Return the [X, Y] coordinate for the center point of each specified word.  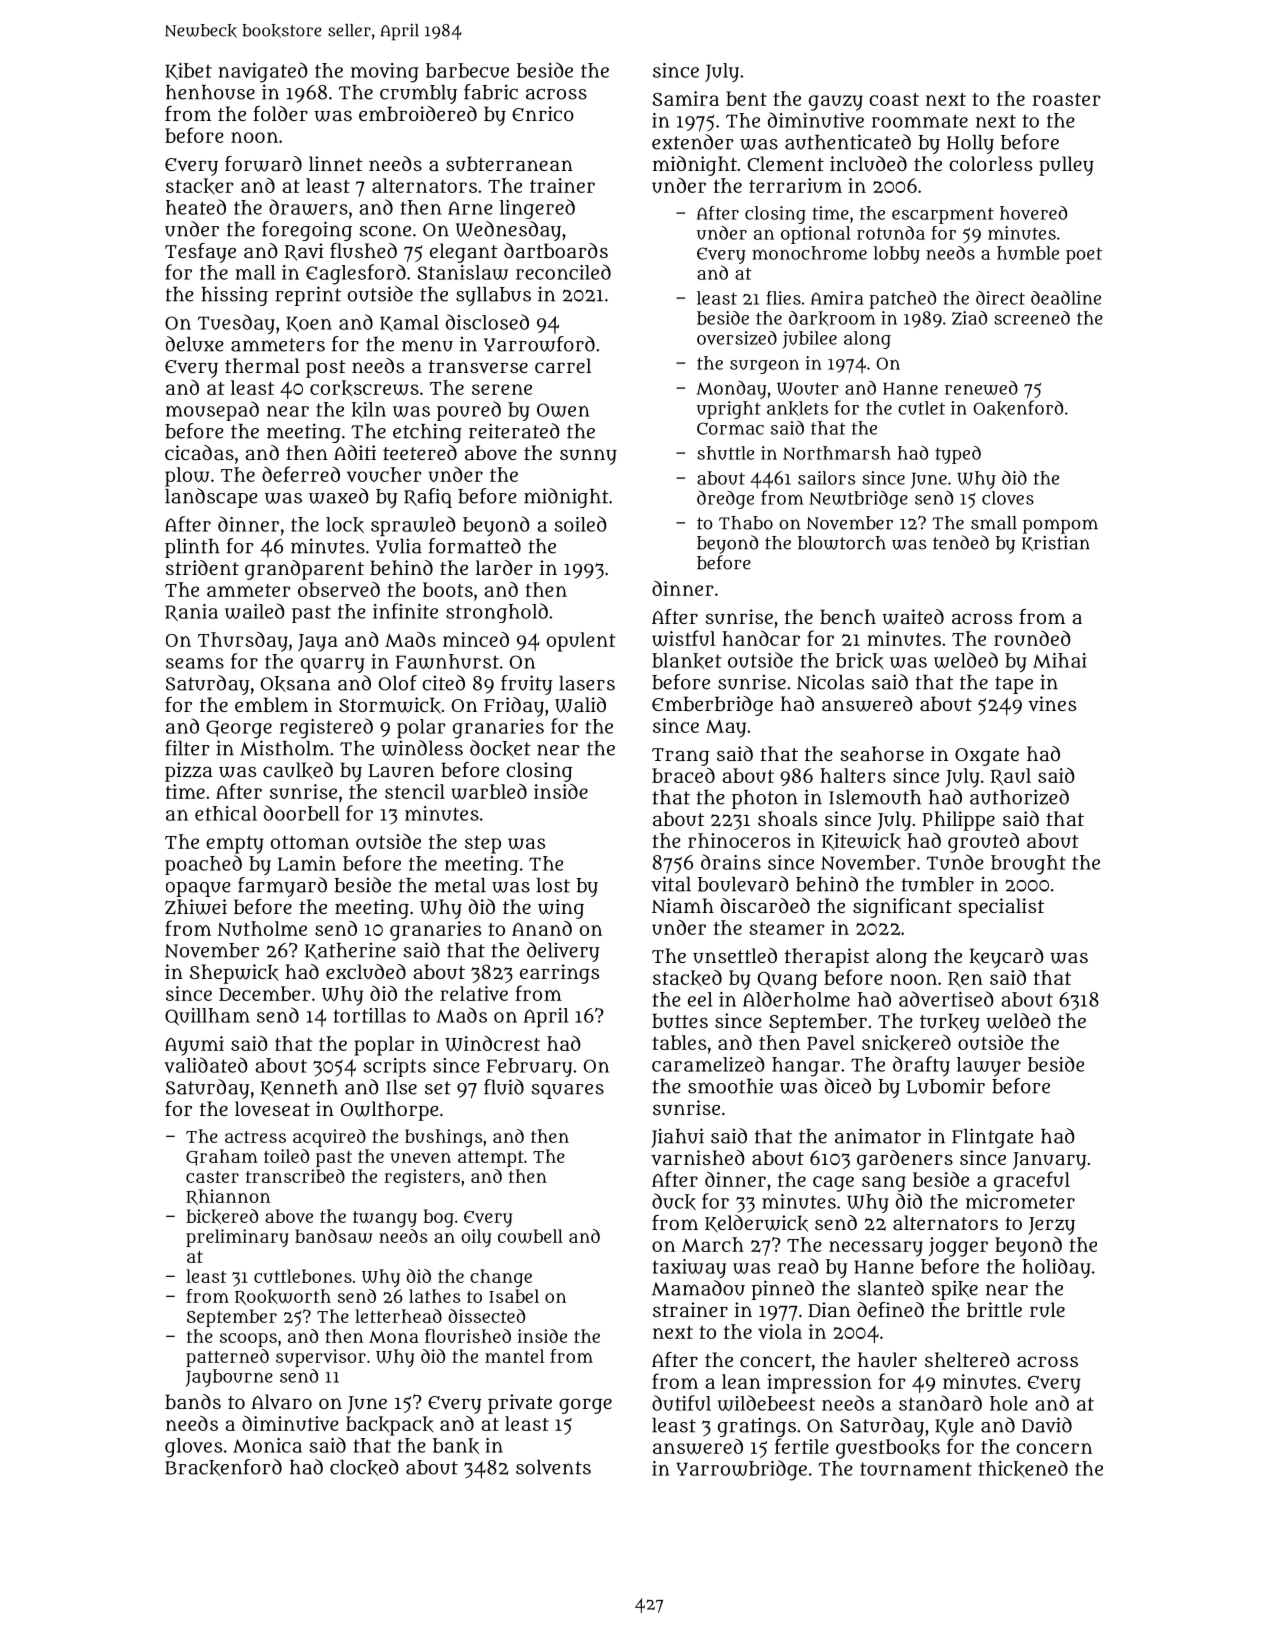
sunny [588, 457]
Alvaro [281, 1401]
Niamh [683, 905]
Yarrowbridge [741, 1470]
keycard [1007, 958]
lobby [897, 255]
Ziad [969, 318]
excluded [366, 971]
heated [196, 207]
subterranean [509, 164]
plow [187, 477]
